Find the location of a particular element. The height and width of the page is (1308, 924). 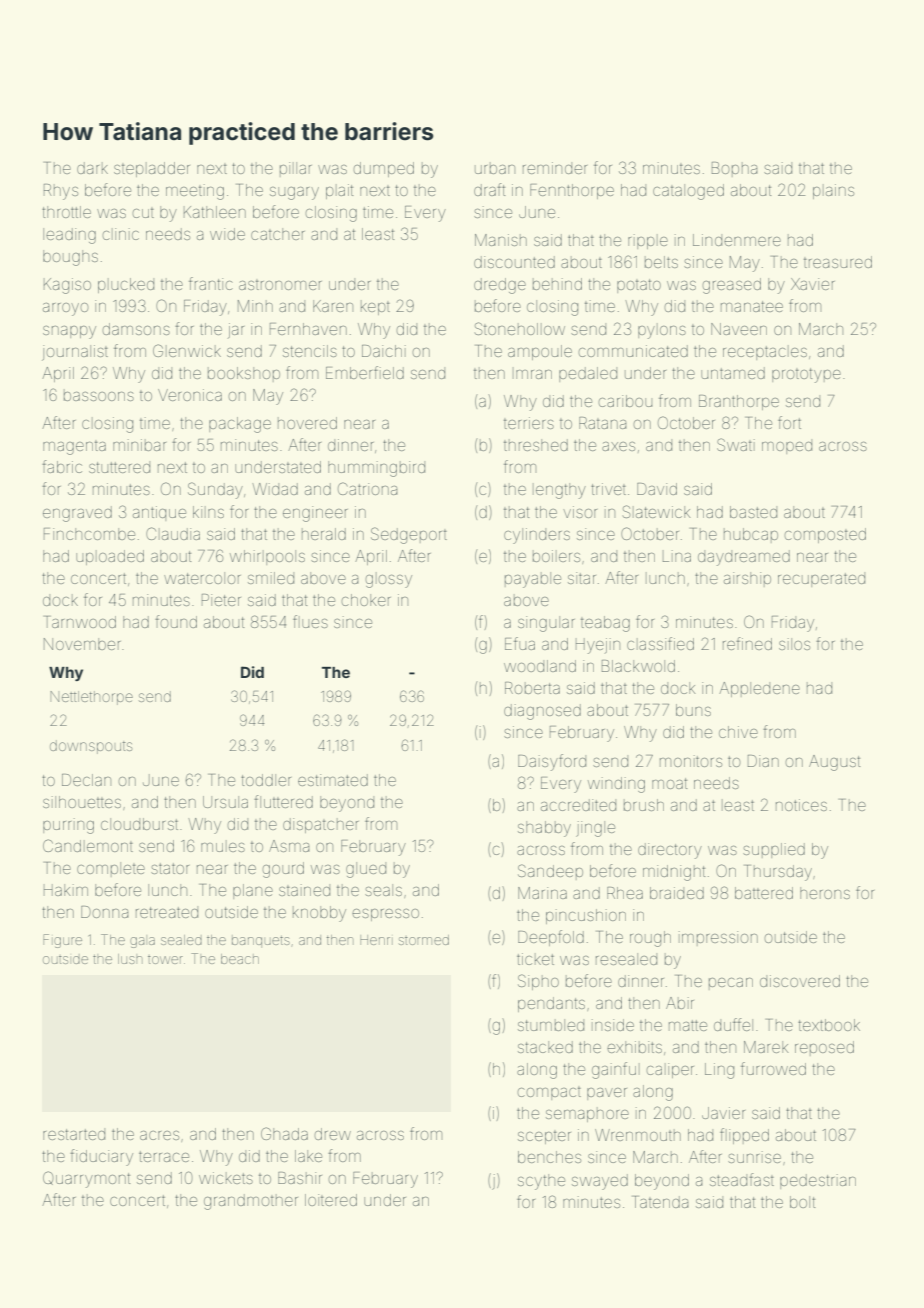

leading is located at coordinates (69, 236).
